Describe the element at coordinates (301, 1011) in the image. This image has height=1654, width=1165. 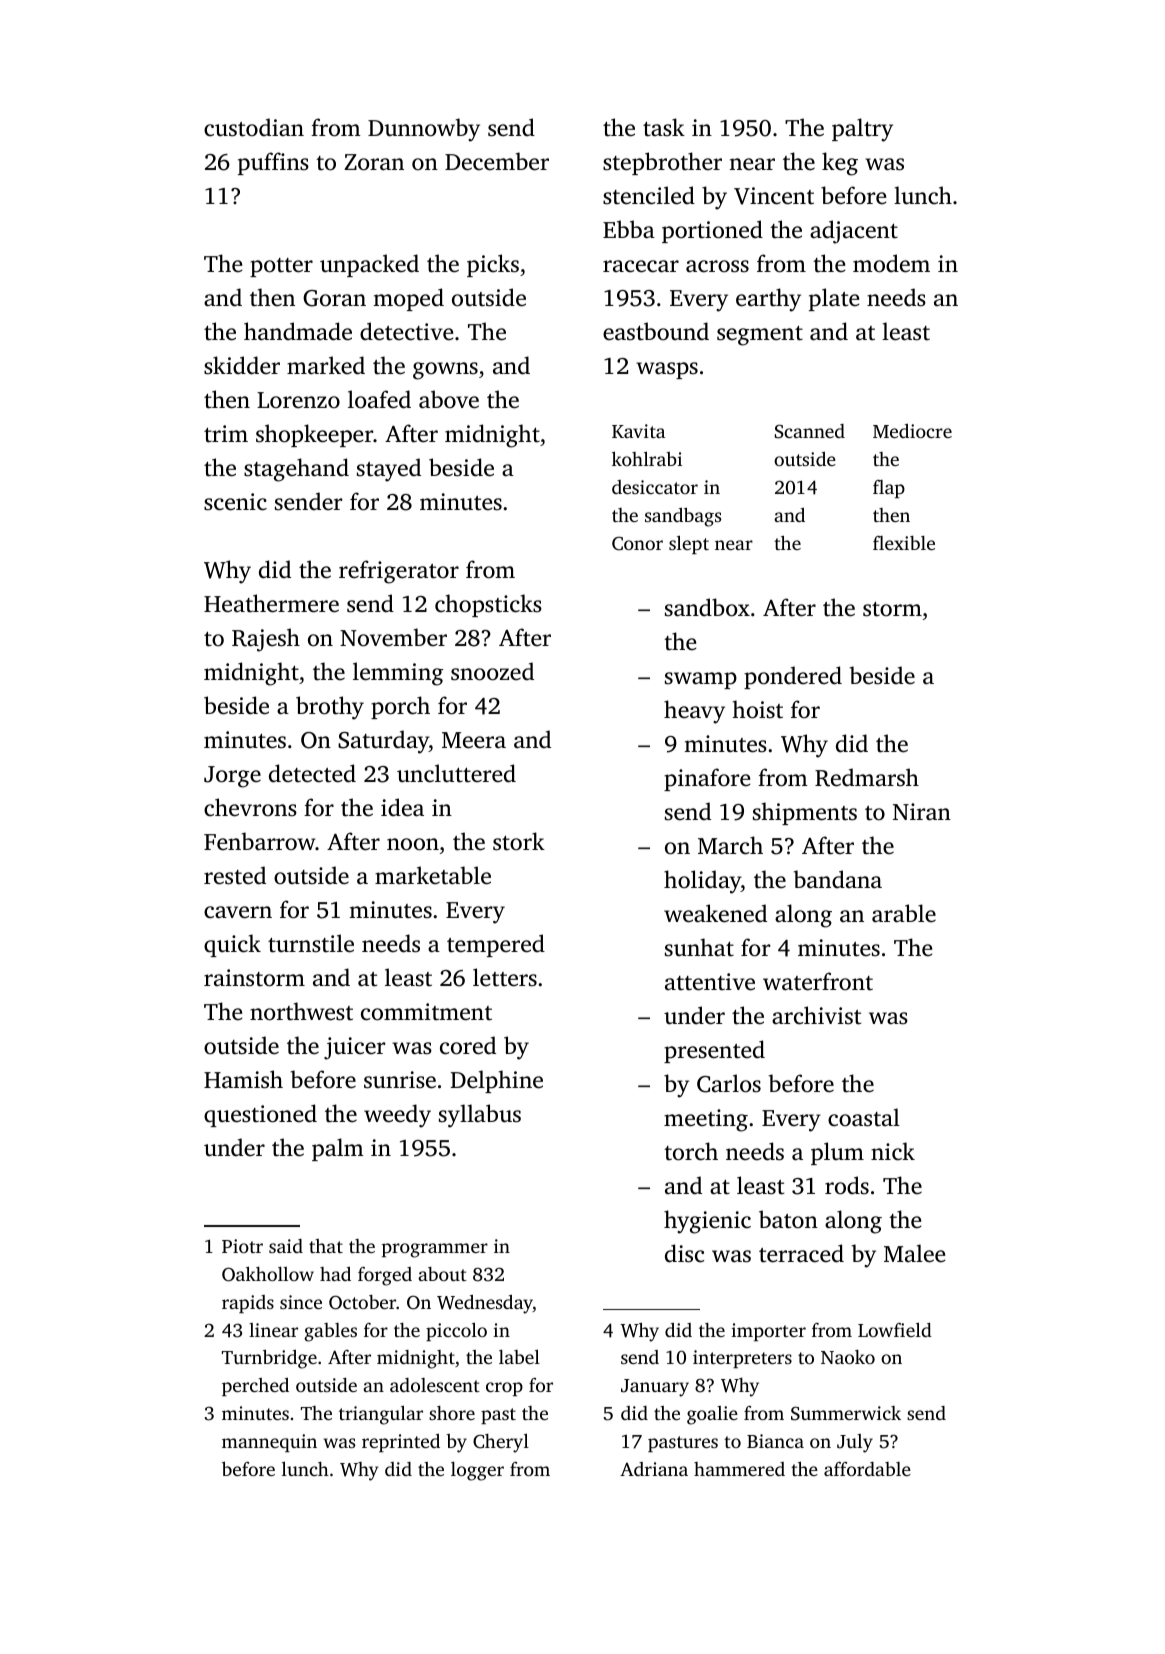
I see `northwest` at that location.
